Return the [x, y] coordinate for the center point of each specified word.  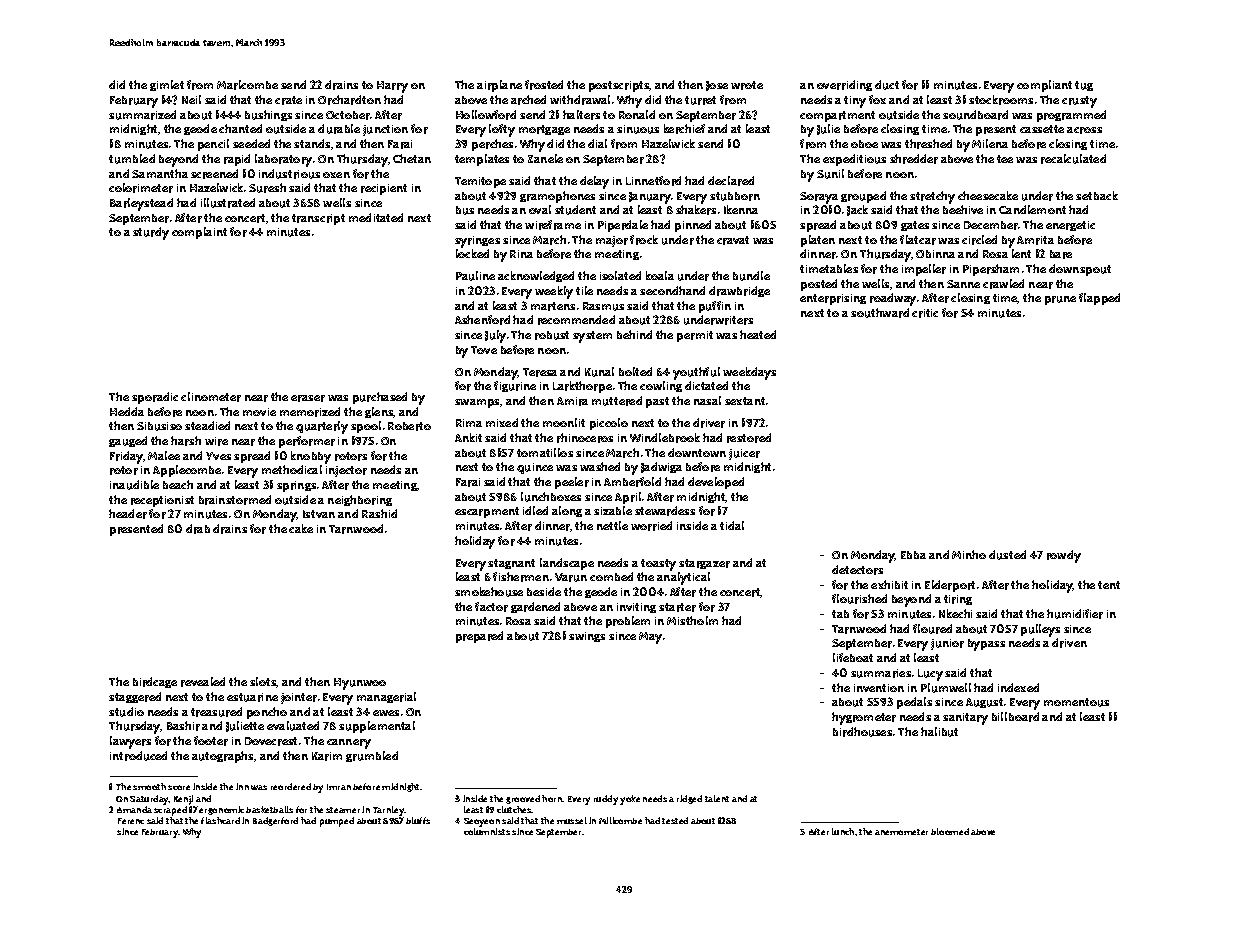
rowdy [1064, 556]
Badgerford [275, 821]
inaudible [134, 485]
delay [594, 182]
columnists [487, 831]
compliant [1044, 86]
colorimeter [141, 188]
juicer [744, 454]
